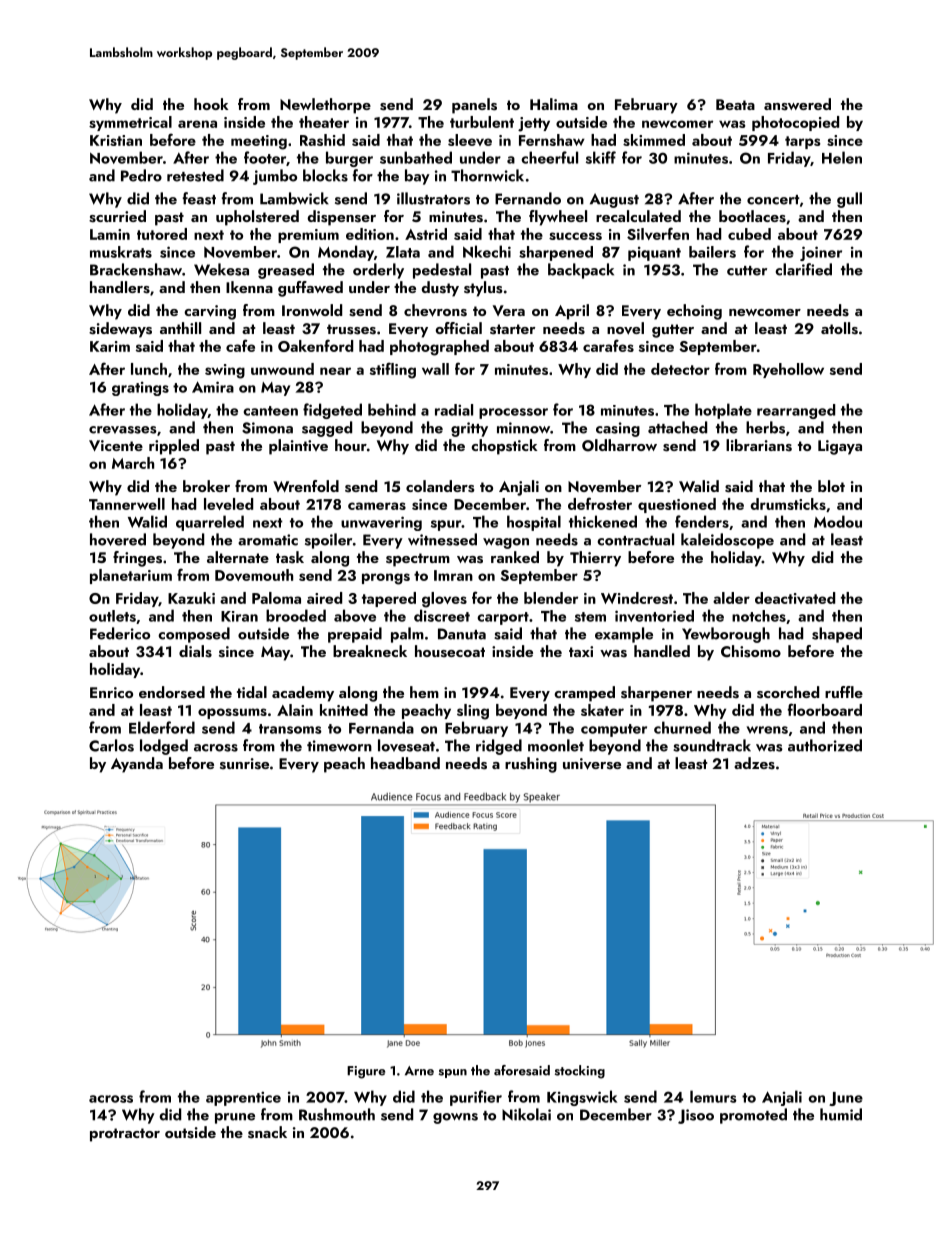 The width and height of the screenshot is (952, 1233). What do you see at coordinates (199, 198) in the screenshot?
I see `feast` at bounding box center [199, 198].
